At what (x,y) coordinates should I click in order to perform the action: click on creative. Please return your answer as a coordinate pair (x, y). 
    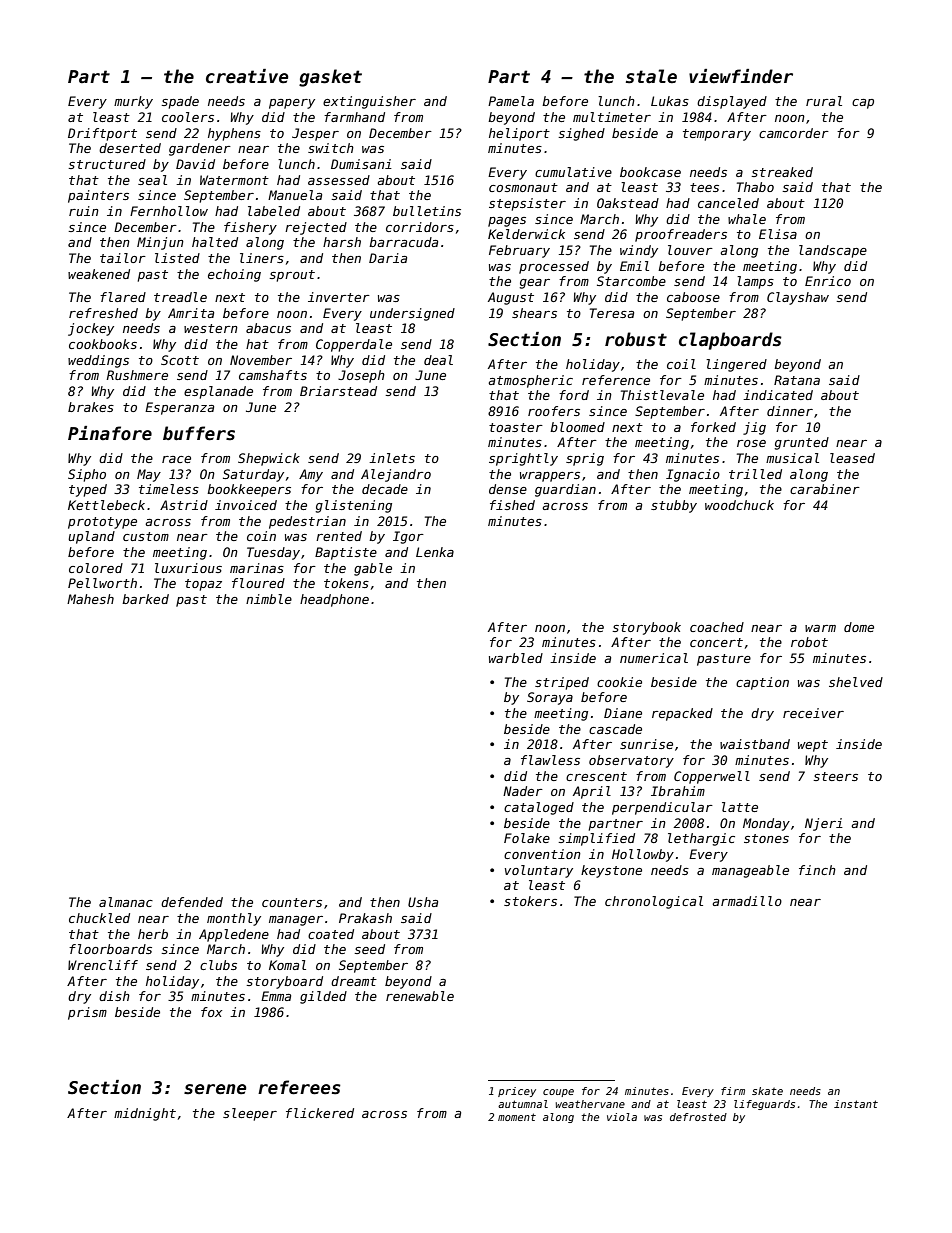
    Looking at the image, I should click on (247, 76).
